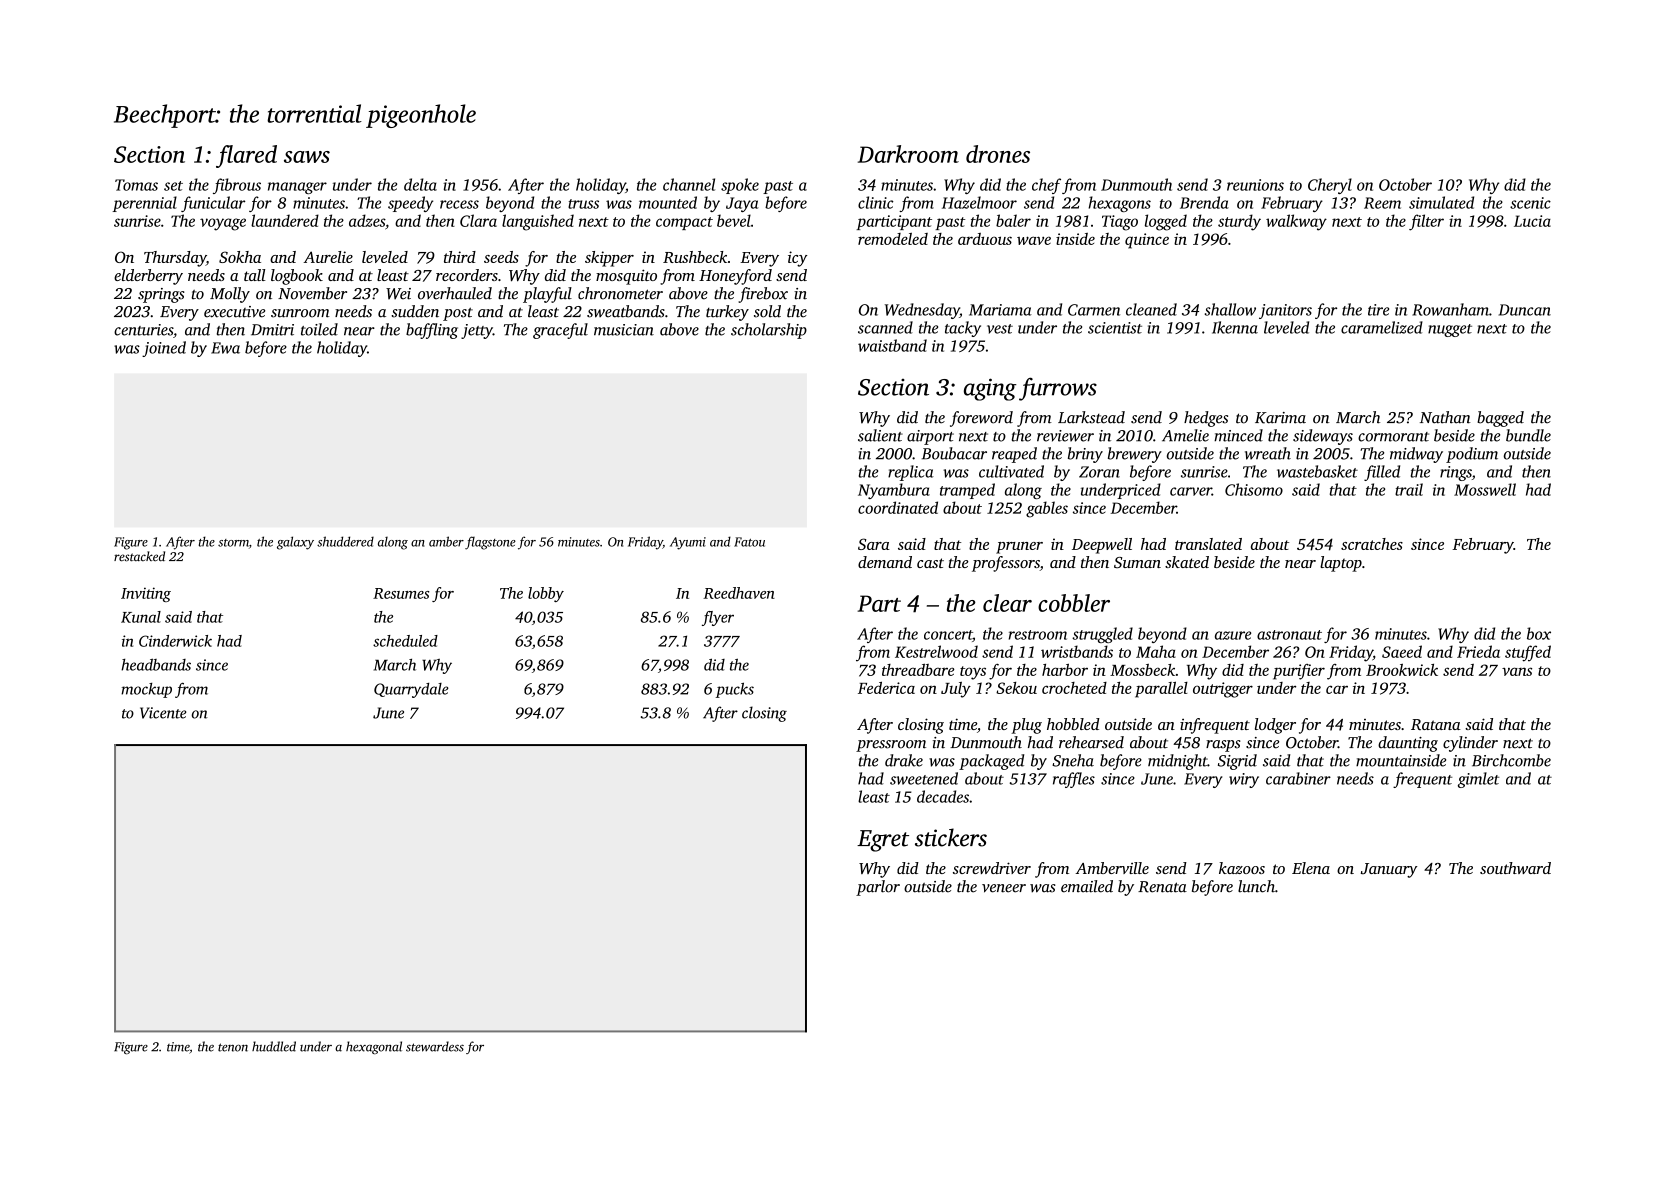 This screenshot has height=1177, width=1665. Describe the element at coordinates (374, 1048) in the screenshot. I see `hexagonal` at that location.
